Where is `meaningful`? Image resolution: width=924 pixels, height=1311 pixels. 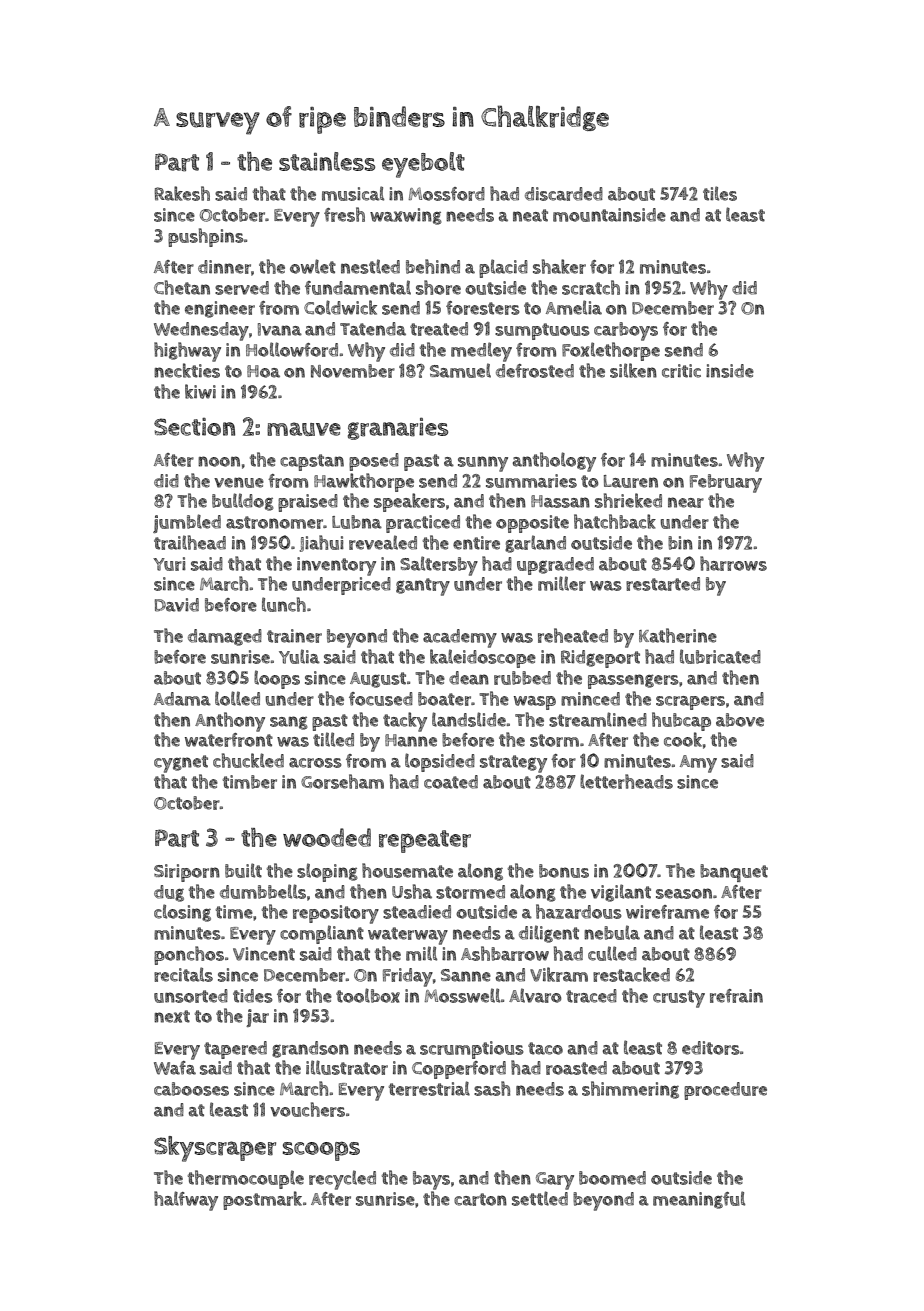 meaningful is located at coordinates (699, 1200).
